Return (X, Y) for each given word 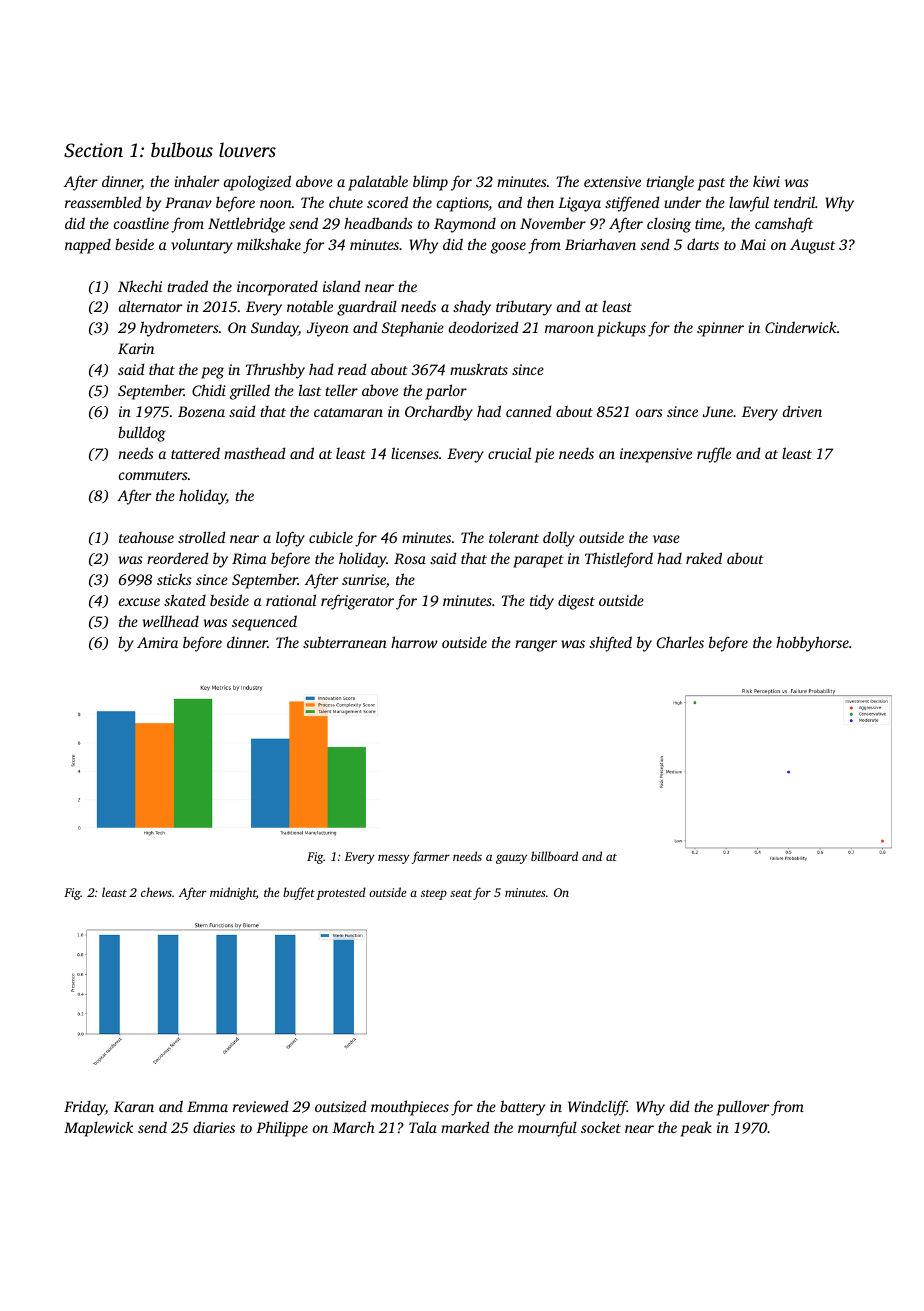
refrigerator (357, 602)
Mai (753, 244)
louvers (247, 149)
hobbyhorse (812, 644)
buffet (299, 893)
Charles (680, 642)
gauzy (511, 859)
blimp (430, 183)
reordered (178, 558)
